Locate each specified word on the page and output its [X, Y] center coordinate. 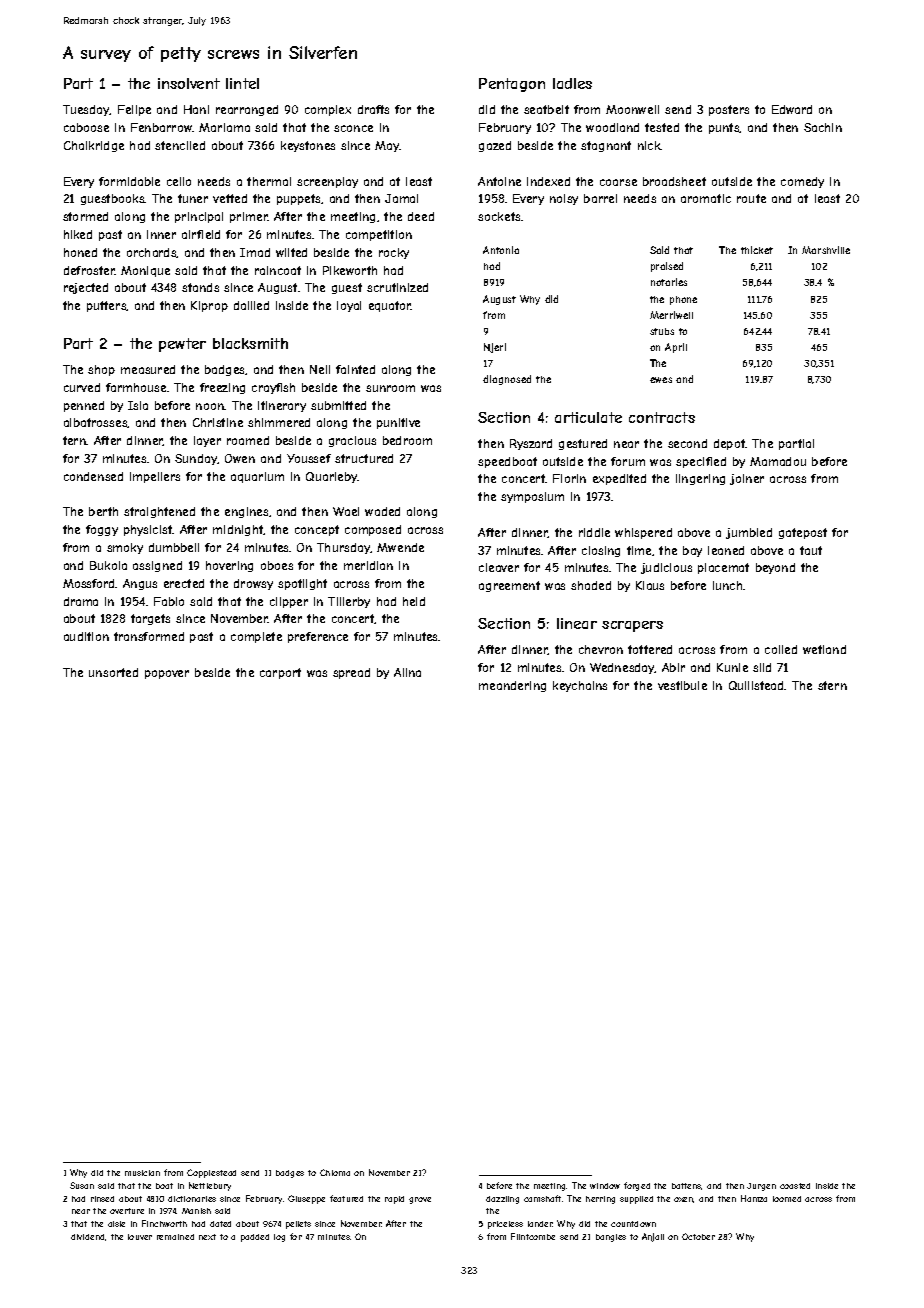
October [698, 1236]
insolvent [189, 83]
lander [540, 1224]
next [207, 1237]
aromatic [706, 198]
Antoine [499, 181]
